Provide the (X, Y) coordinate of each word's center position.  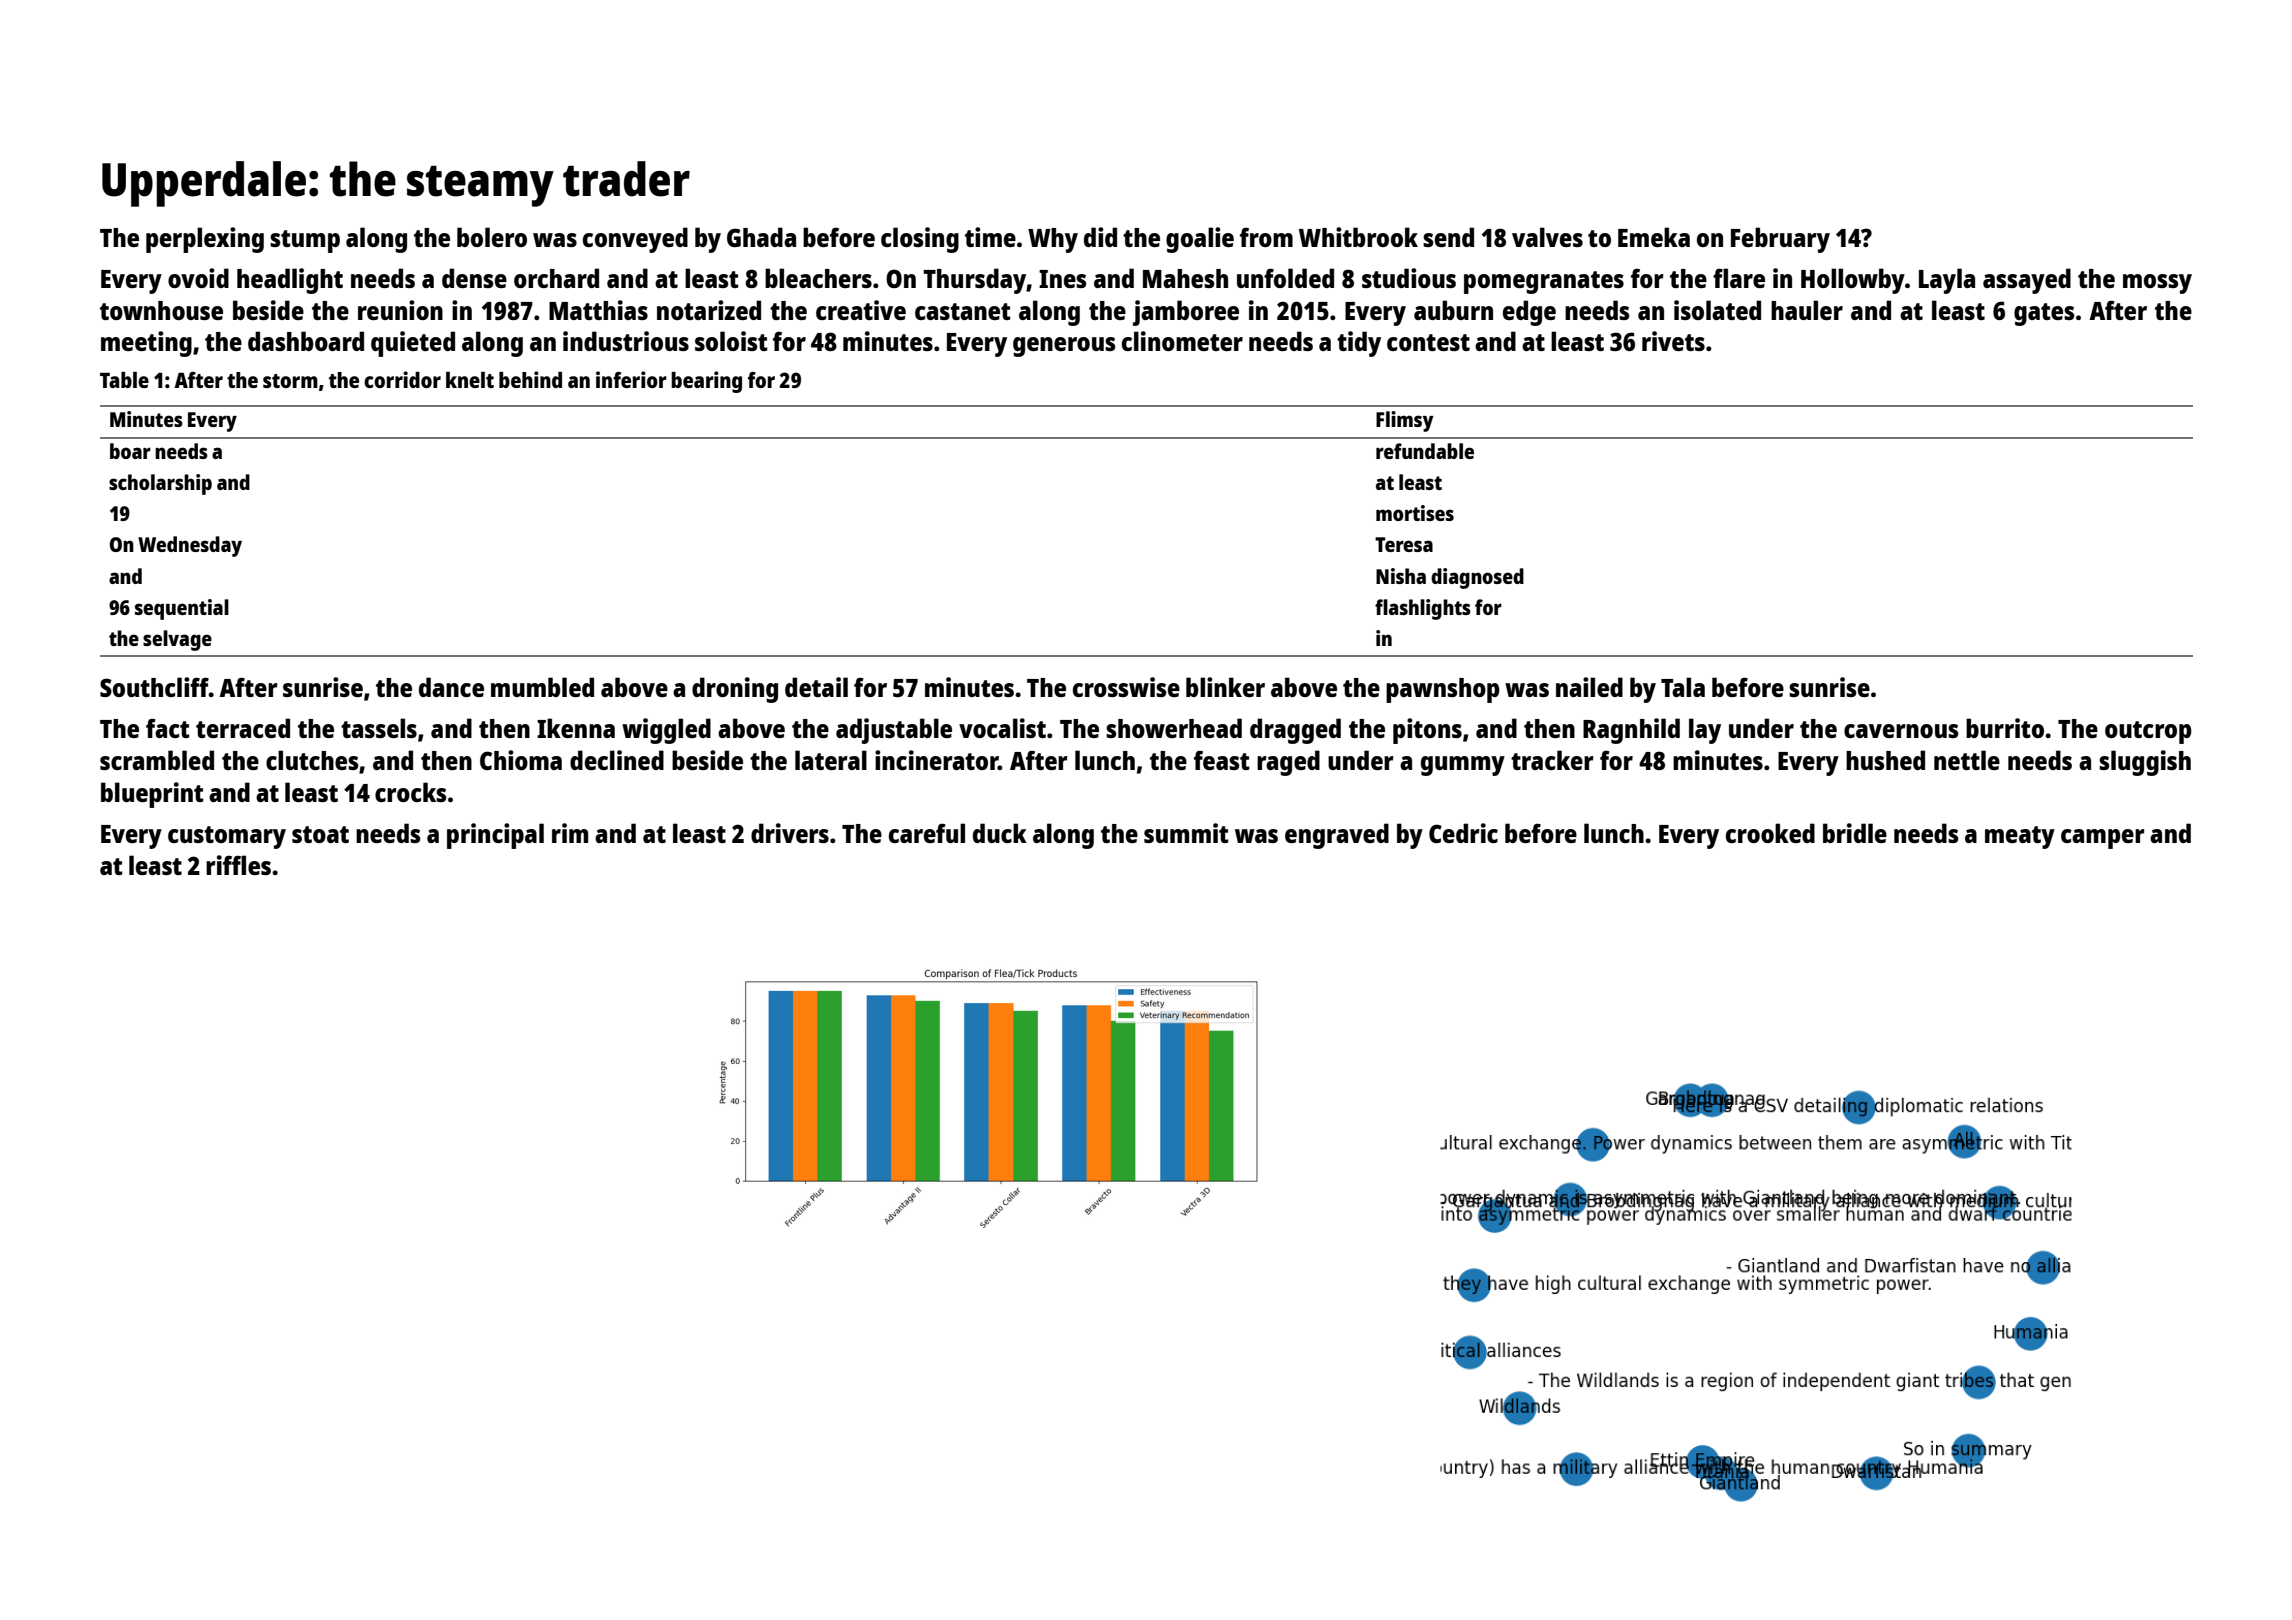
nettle (1967, 760)
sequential (182, 609)
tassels (379, 728)
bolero (492, 237)
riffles (238, 865)
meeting (146, 344)
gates (2044, 314)
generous (1064, 347)
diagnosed (1477, 578)
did (1100, 237)
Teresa (1404, 544)
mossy (2157, 284)
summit (1186, 833)
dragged (1295, 731)
